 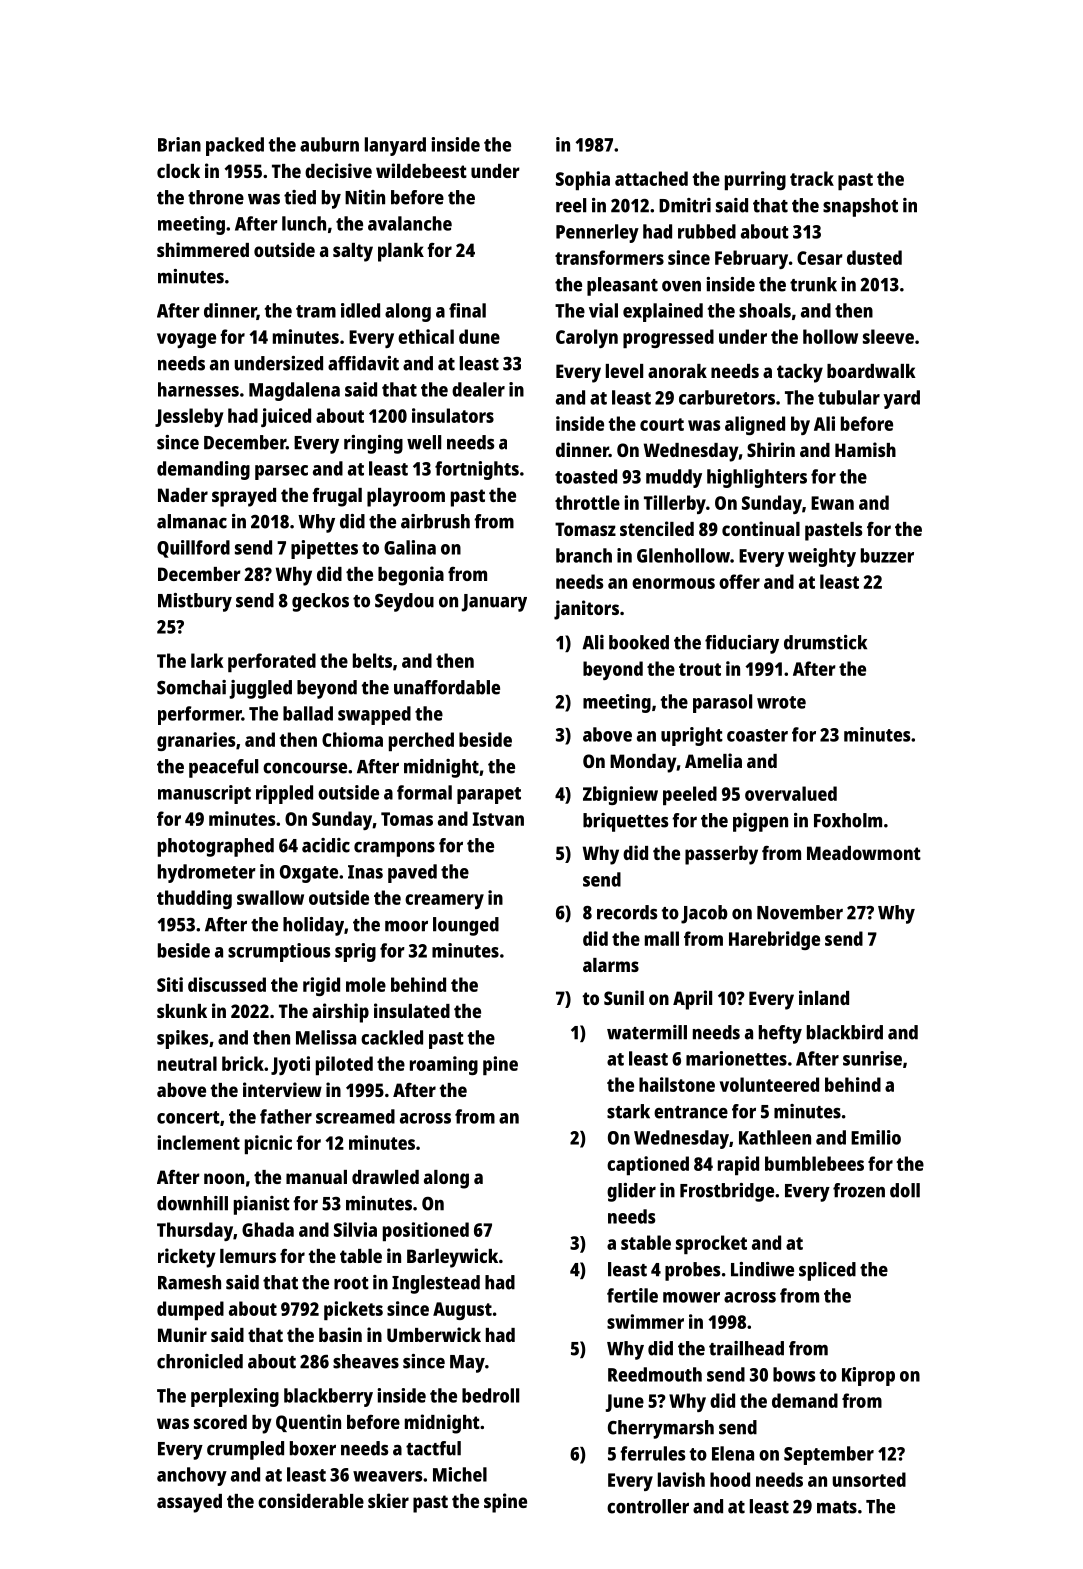 What do you see at coordinates (372, 660) in the page?
I see `belts` at bounding box center [372, 660].
